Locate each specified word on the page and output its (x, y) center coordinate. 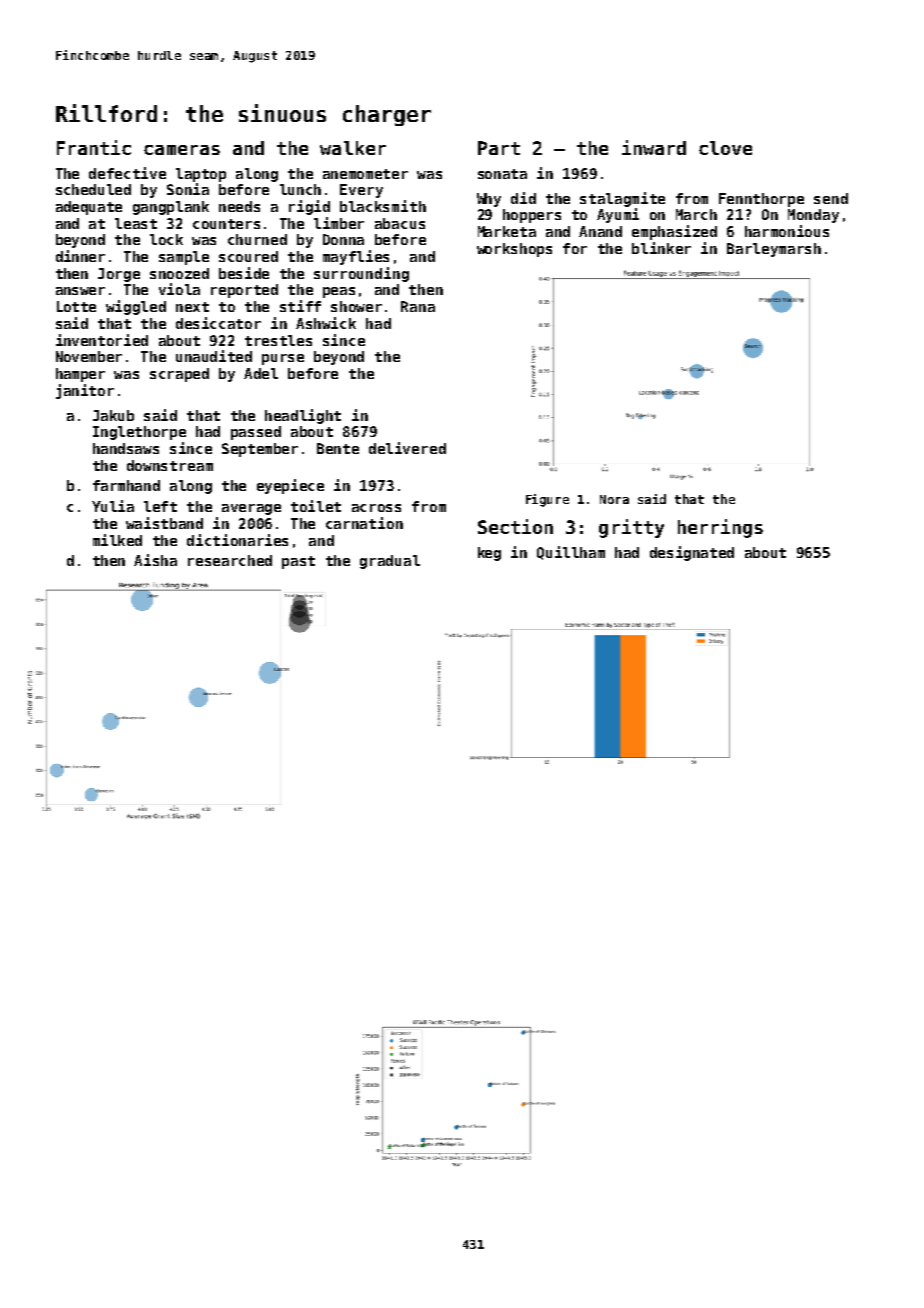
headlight (303, 416)
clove (725, 148)
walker (353, 148)
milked (117, 540)
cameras (182, 150)
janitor (85, 391)
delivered (407, 448)
